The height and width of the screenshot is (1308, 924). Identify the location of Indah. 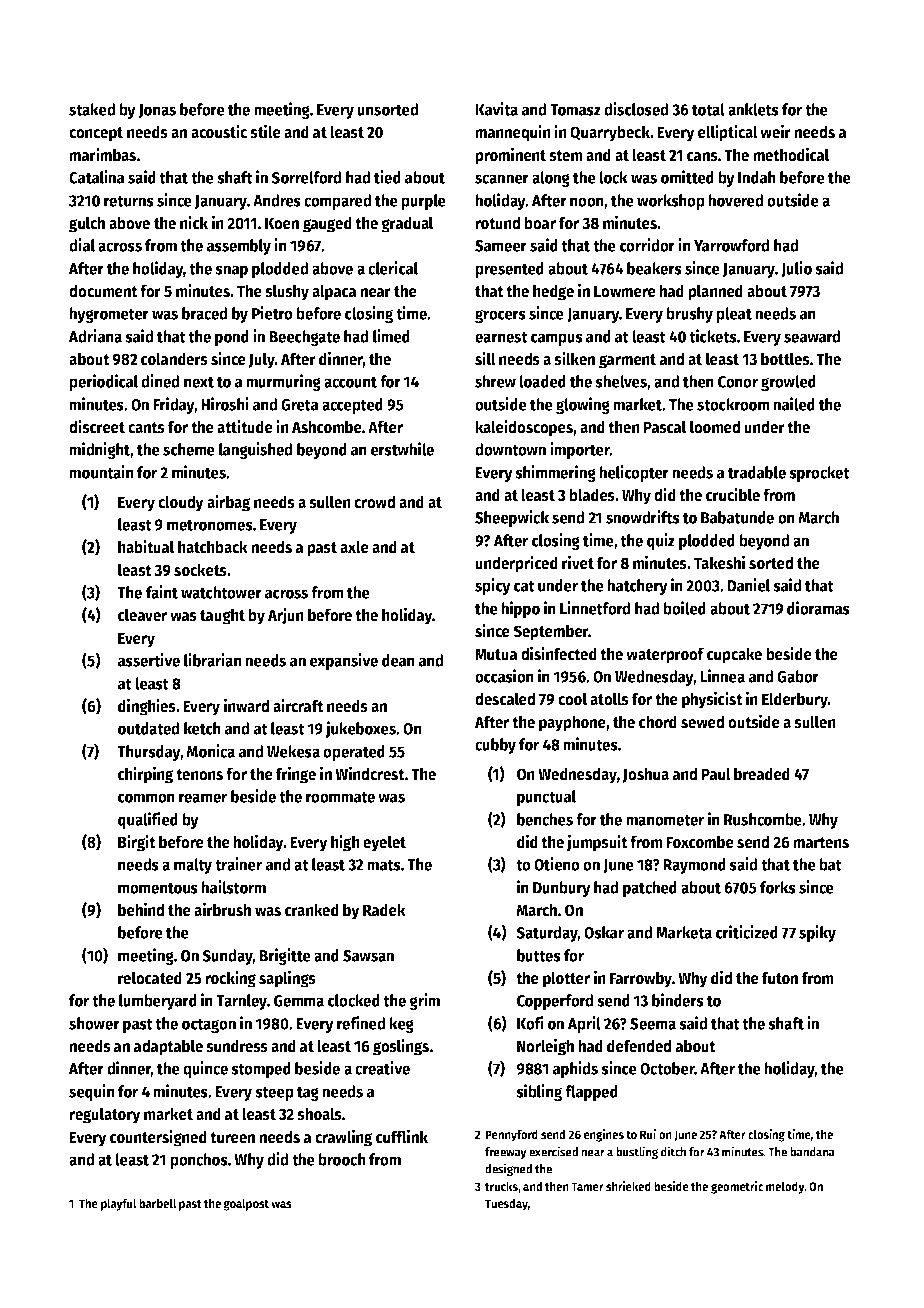
(757, 177).
